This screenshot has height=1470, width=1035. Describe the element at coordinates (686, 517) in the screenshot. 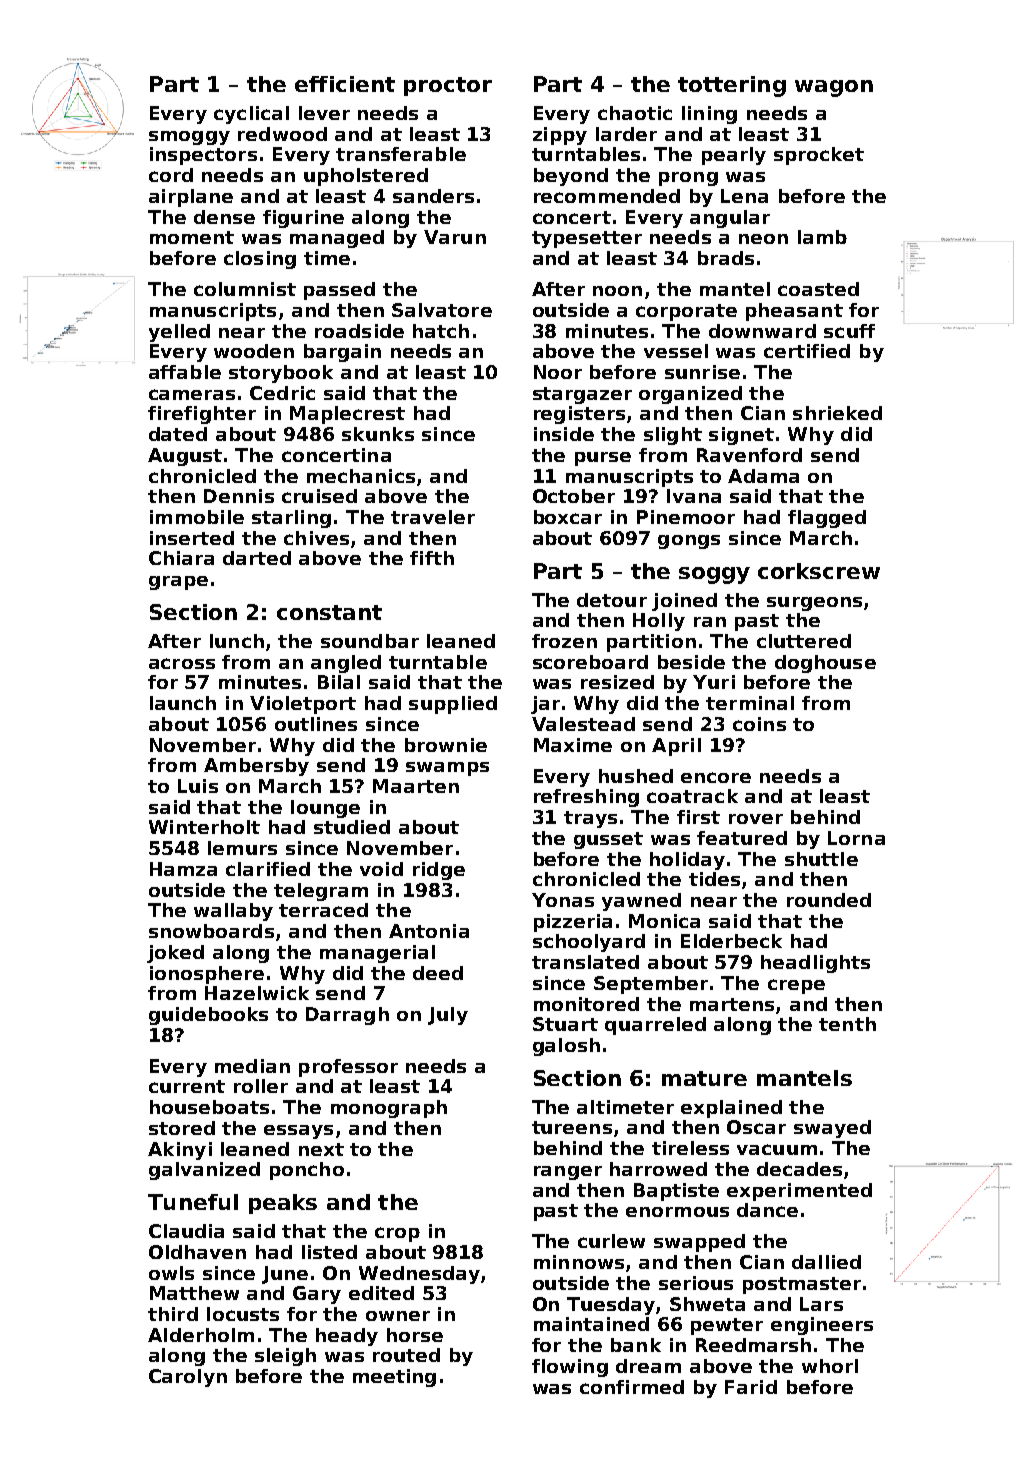

I see `Pinemoor` at that location.
